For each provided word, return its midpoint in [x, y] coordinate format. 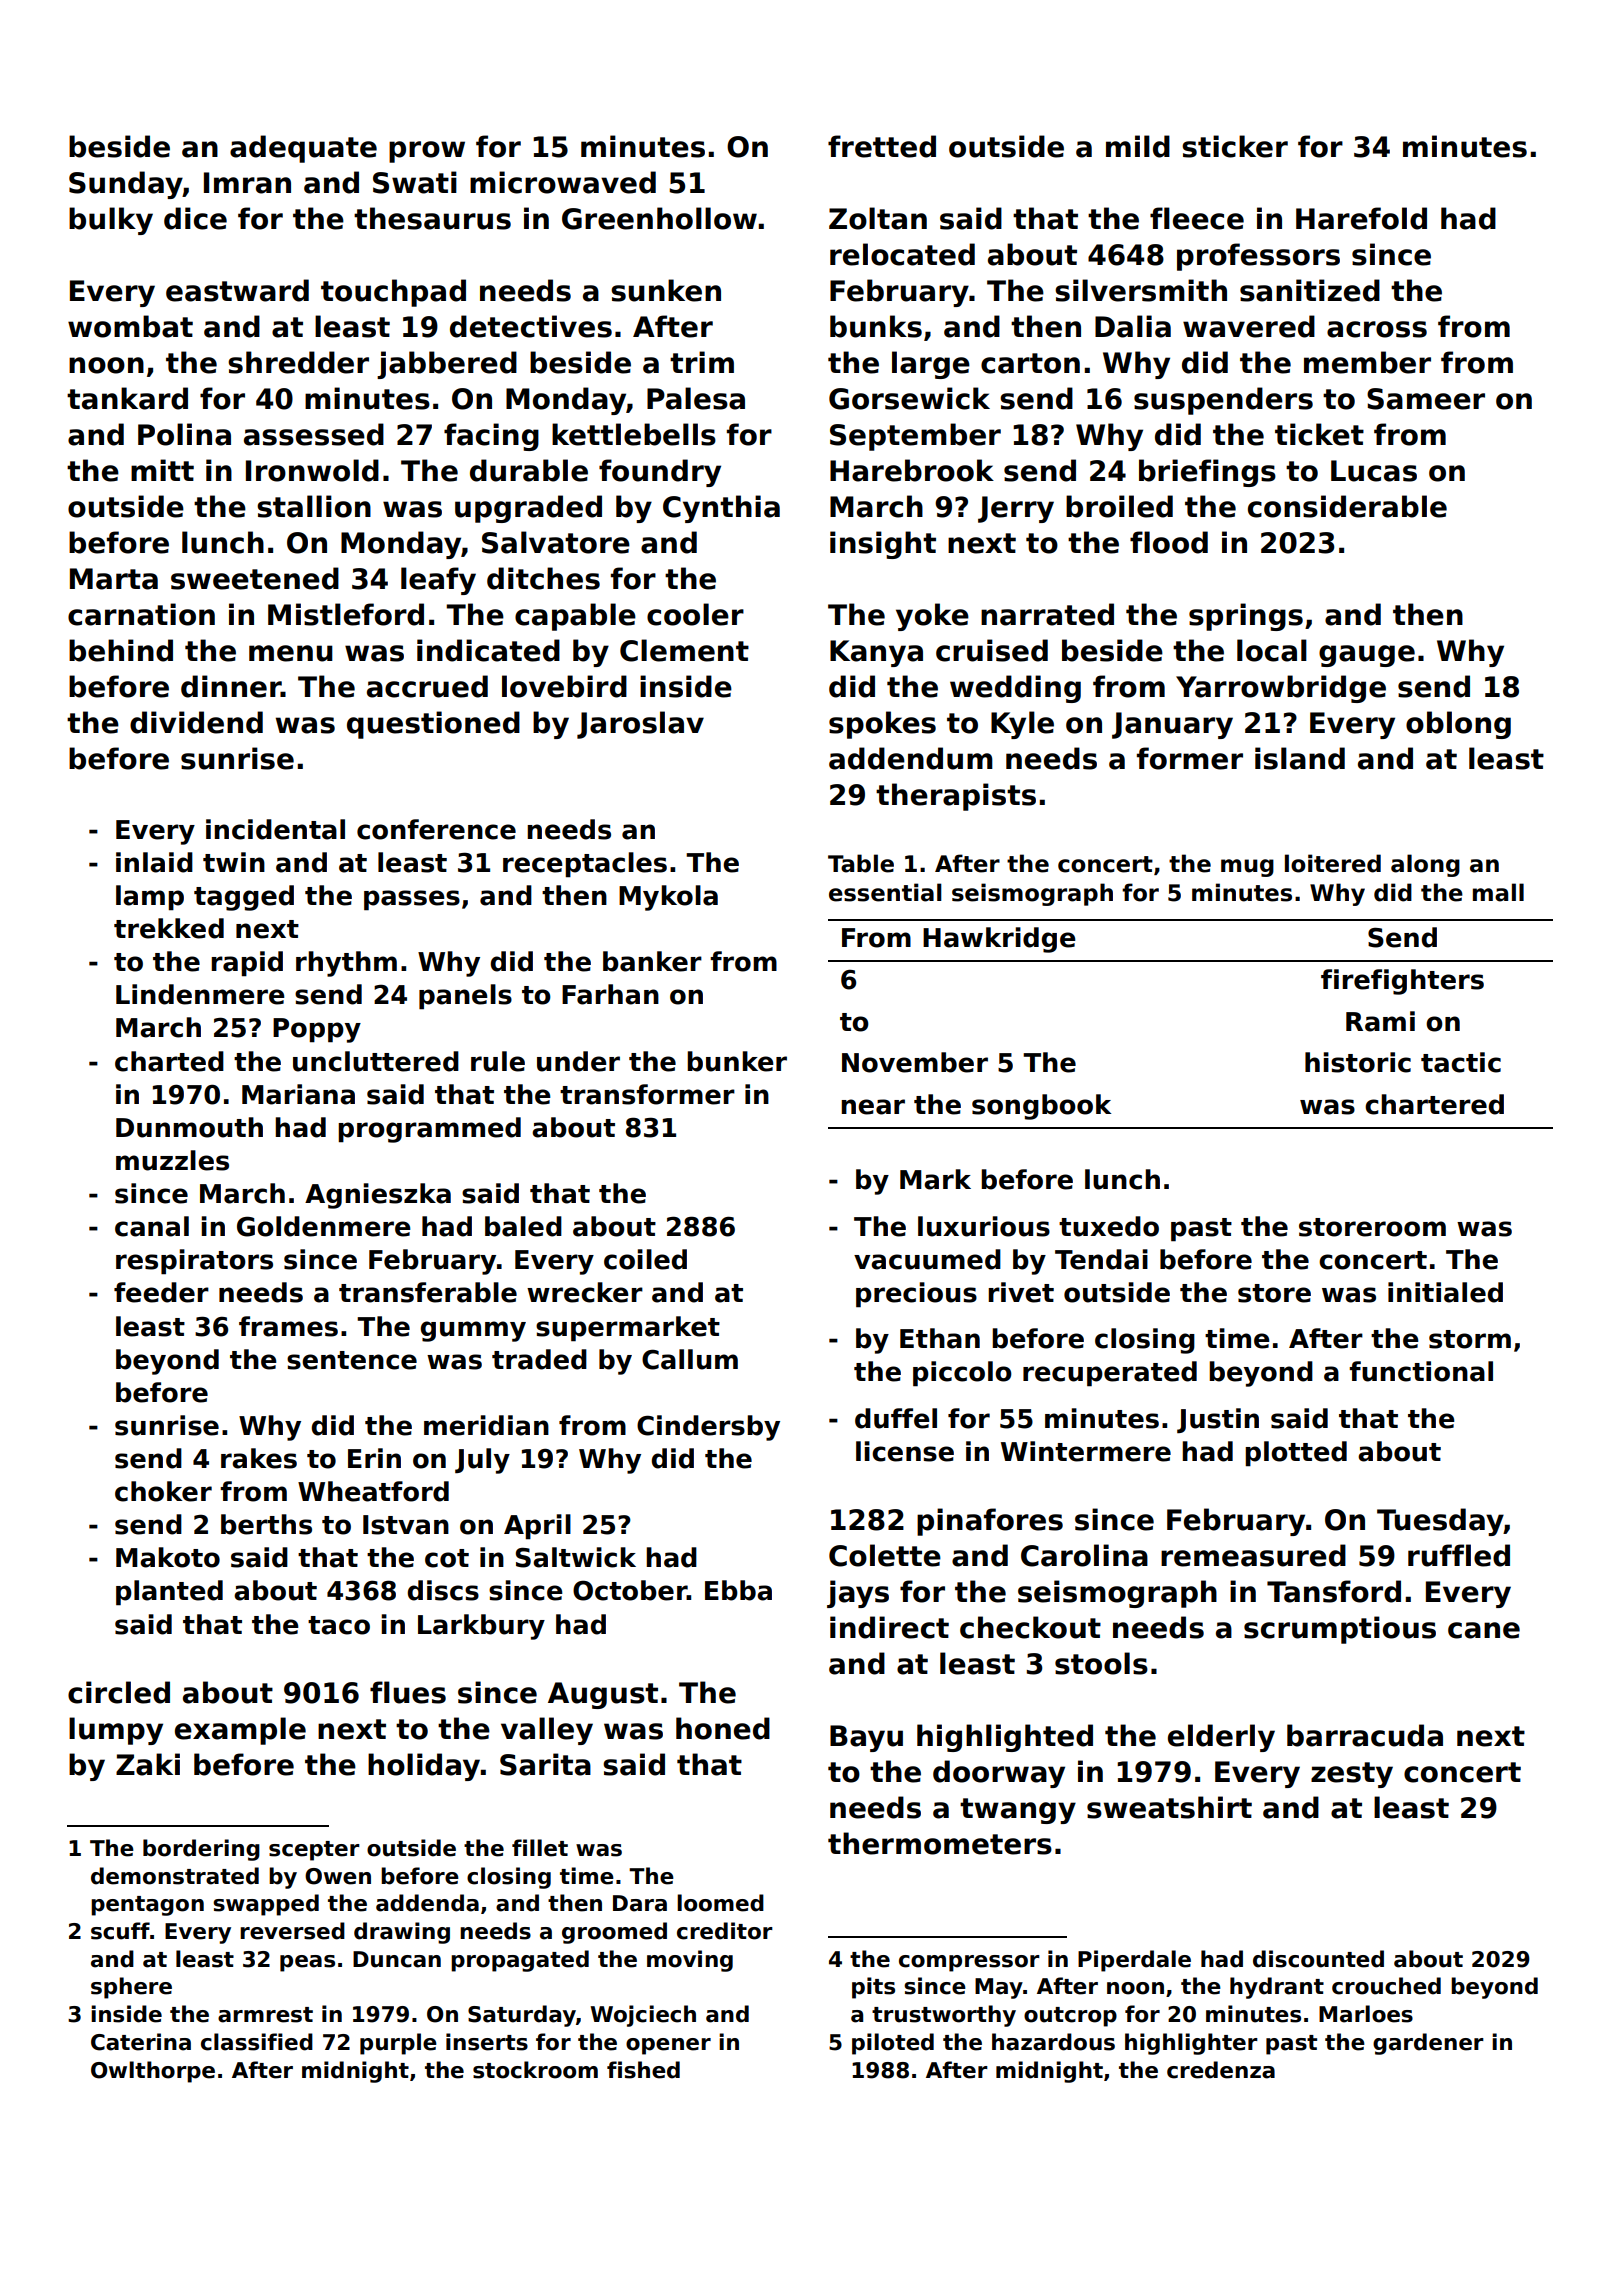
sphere [131, 1988]
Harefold [1361, 218]
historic [1358, 1062]
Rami [1380, 1021]
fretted [882, 146]
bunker [737, 1061]
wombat [130, 326]
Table [861, 863]
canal [152, 1226]
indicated [488, 650]
